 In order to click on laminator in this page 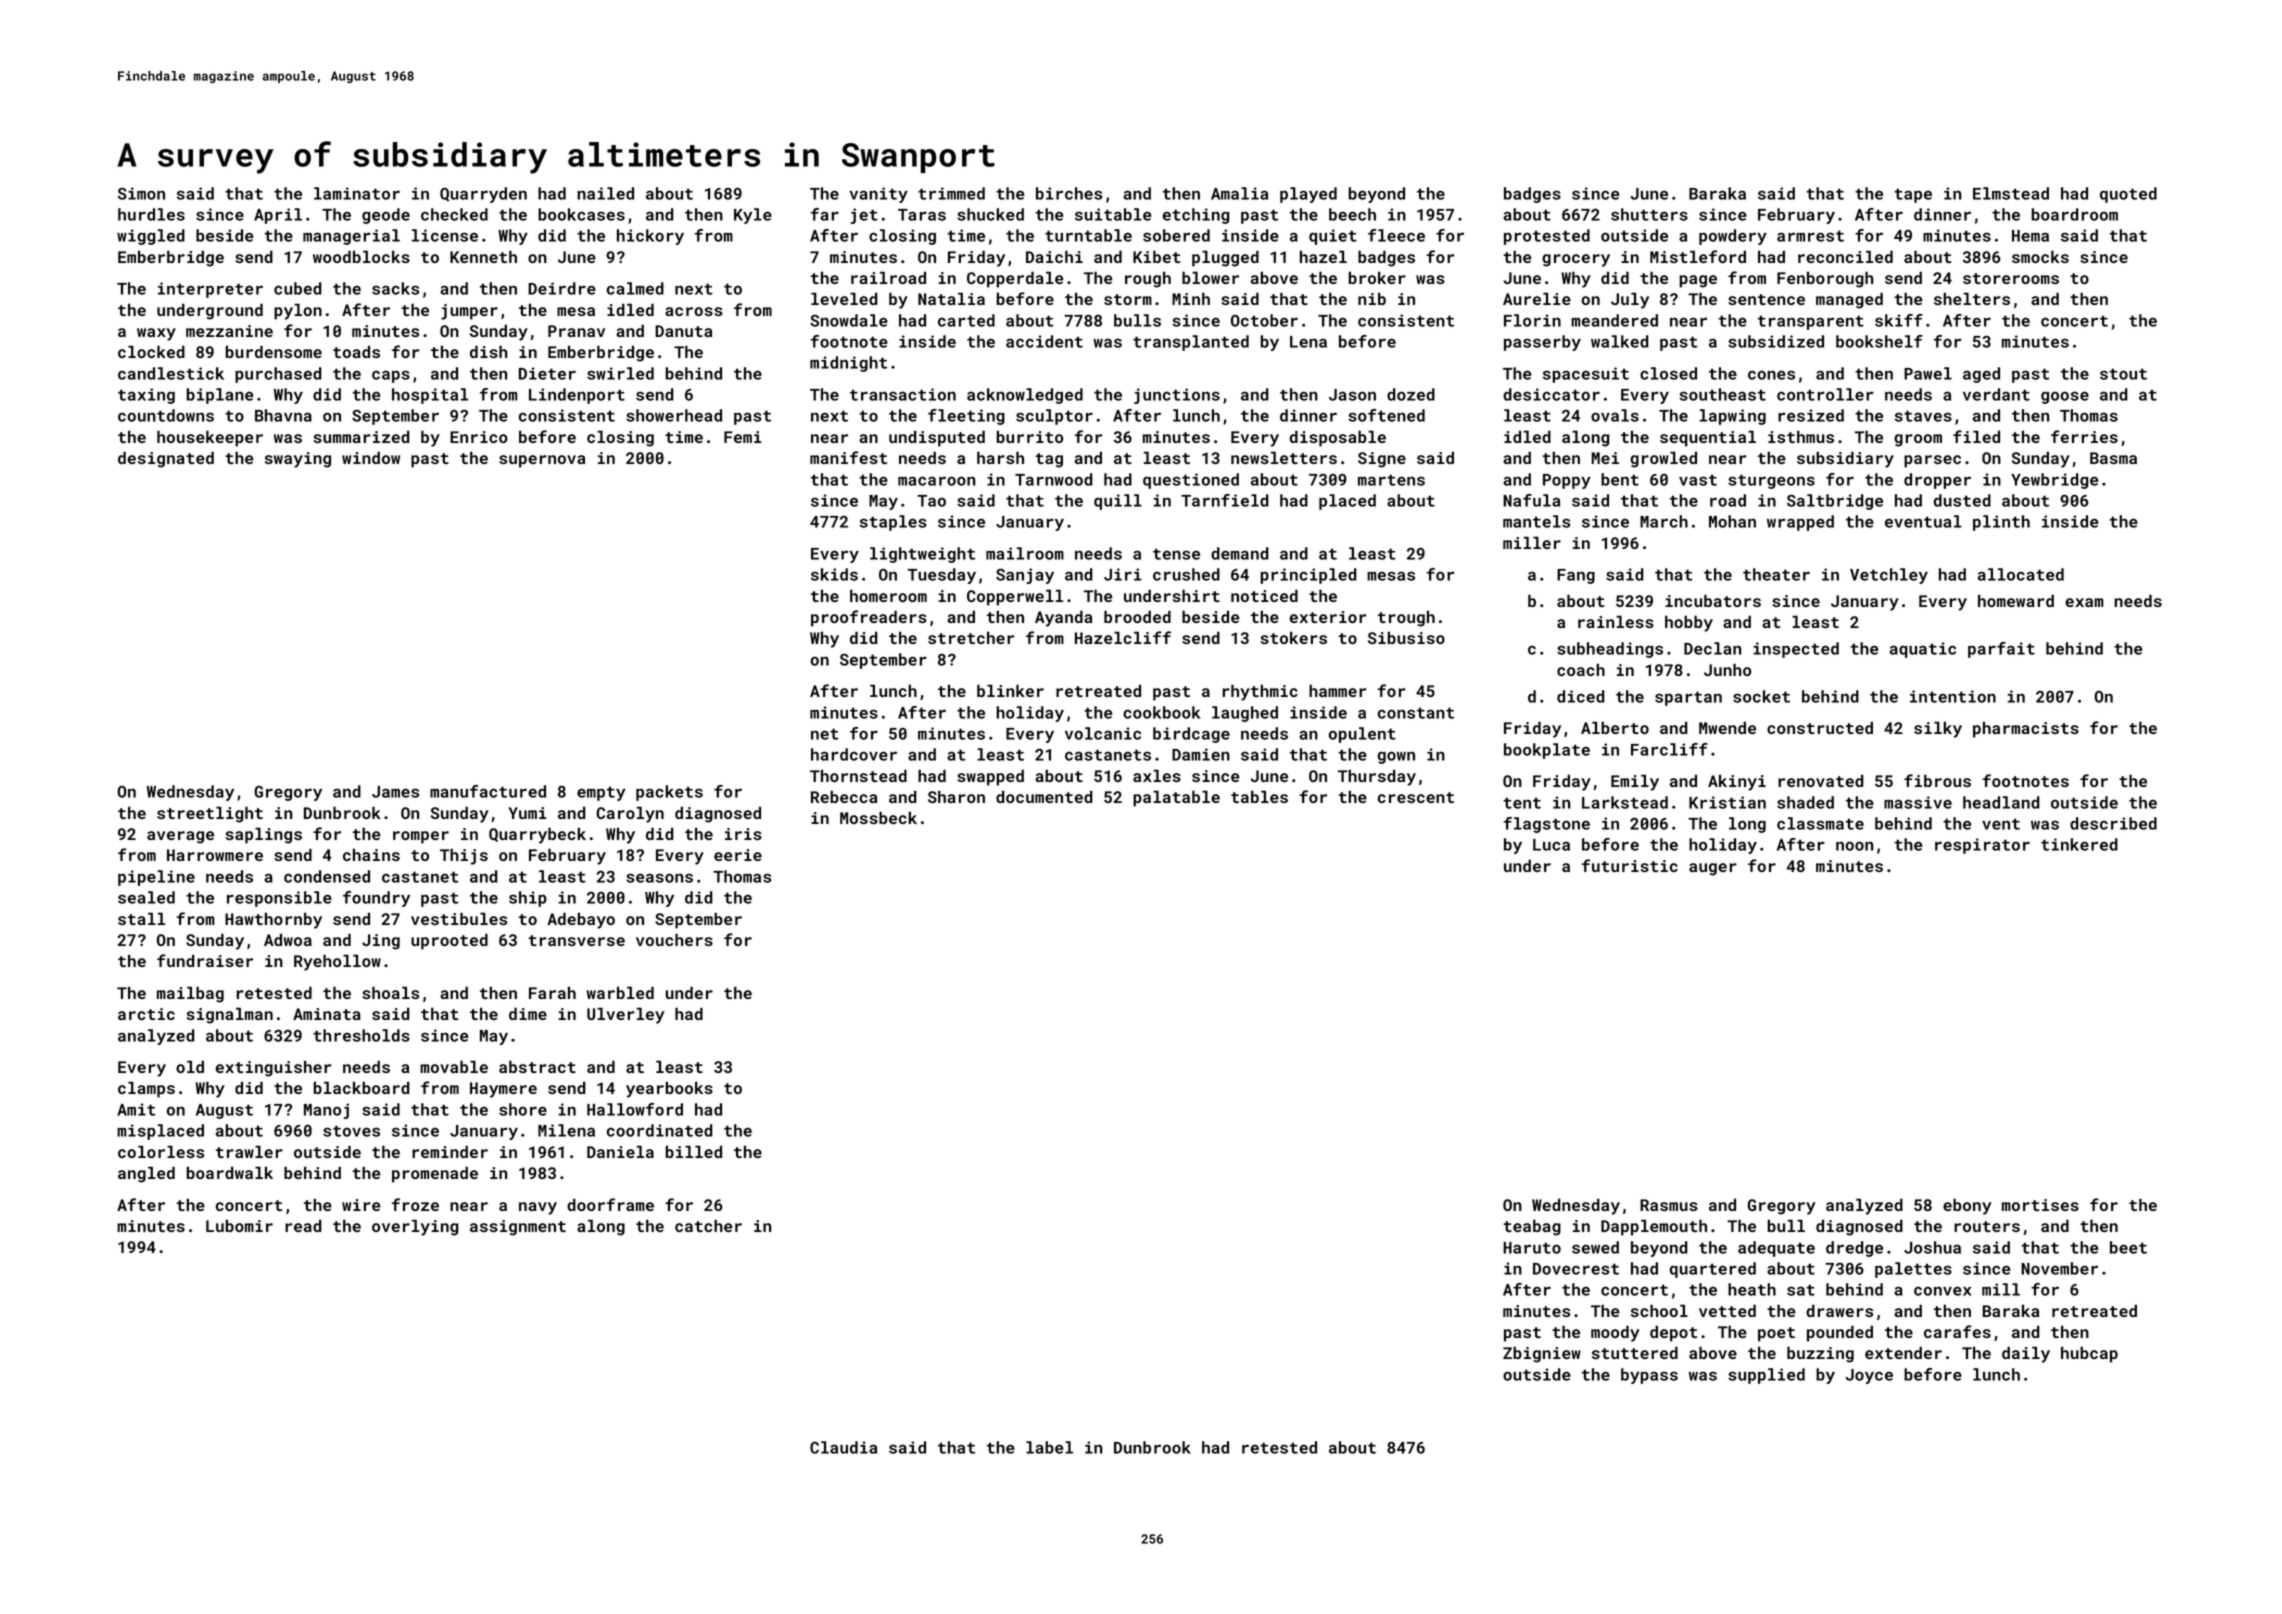, I will do `click(357, 193)`.
